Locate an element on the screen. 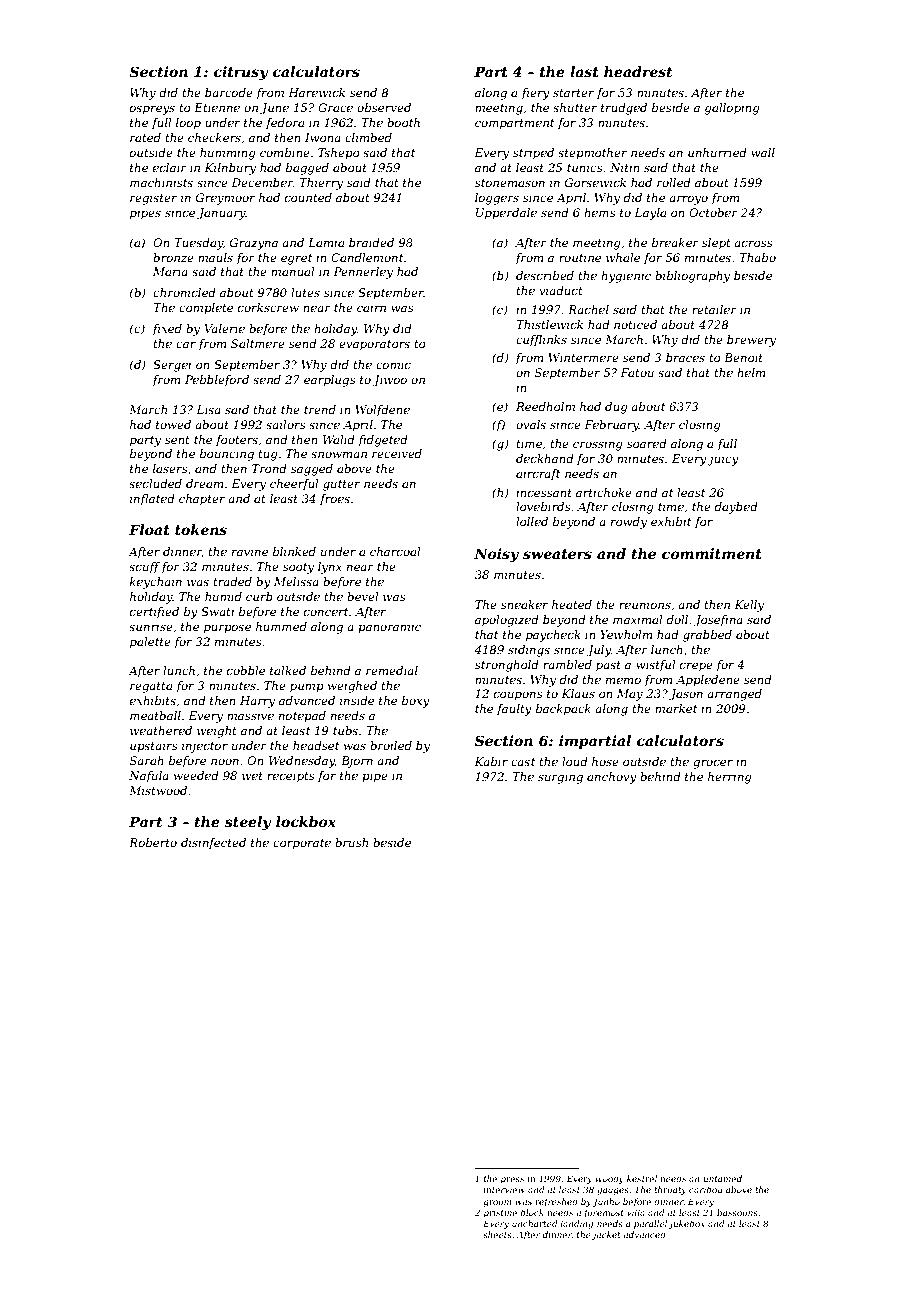 This screenshot has width=908, height=1316. Lisa is located at coordinates (208, 409).
